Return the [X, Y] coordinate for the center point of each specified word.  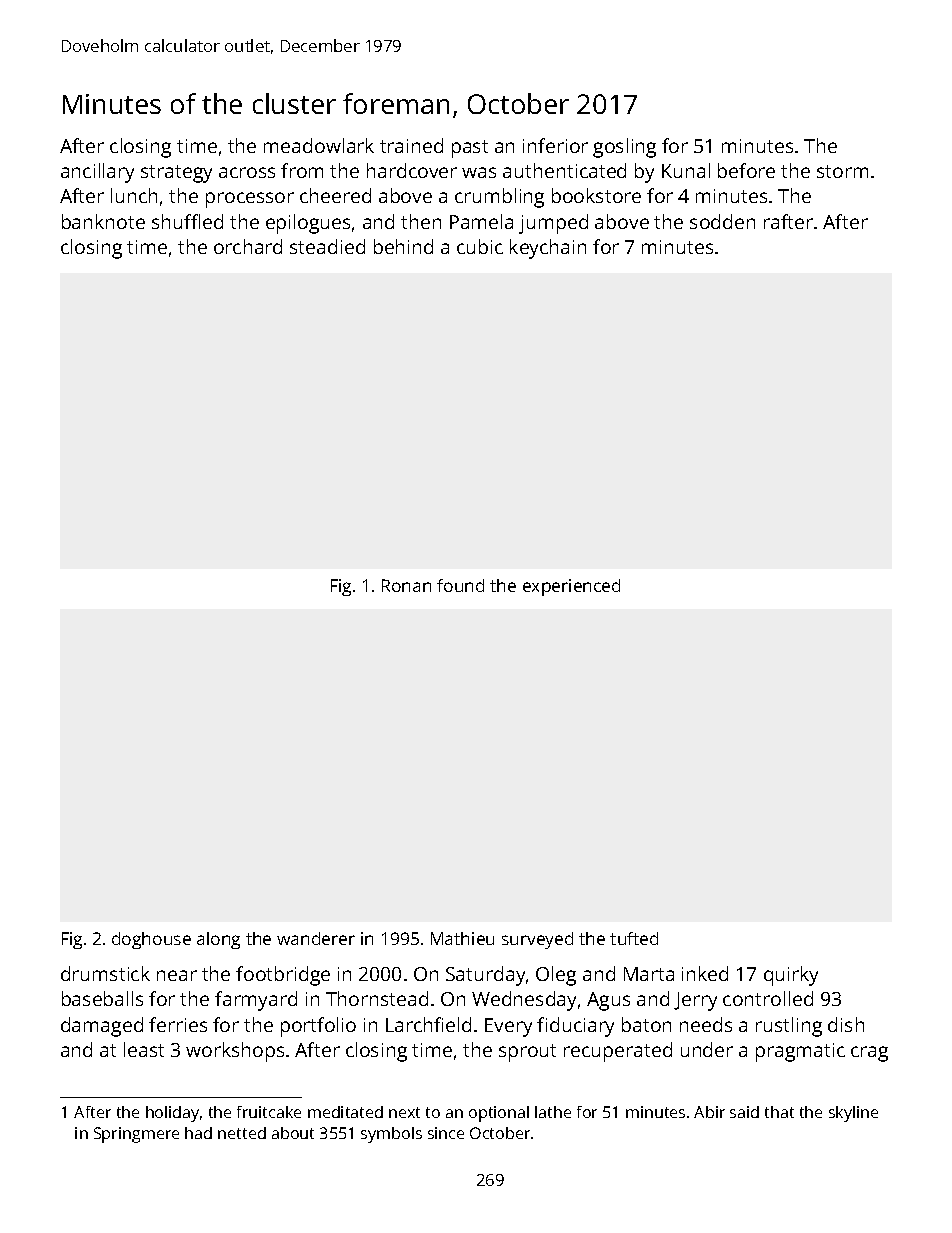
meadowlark [319, 145]
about [293, 1133]
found [460, 585]
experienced [571, 587]
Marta [649, 974]
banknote [103, 221]
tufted [634, 938]
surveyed [537, 940]
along [218, 940]
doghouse [151, 940]
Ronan [406, 585]
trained [411, 145]
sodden [722, 221]
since [446, 1133]
